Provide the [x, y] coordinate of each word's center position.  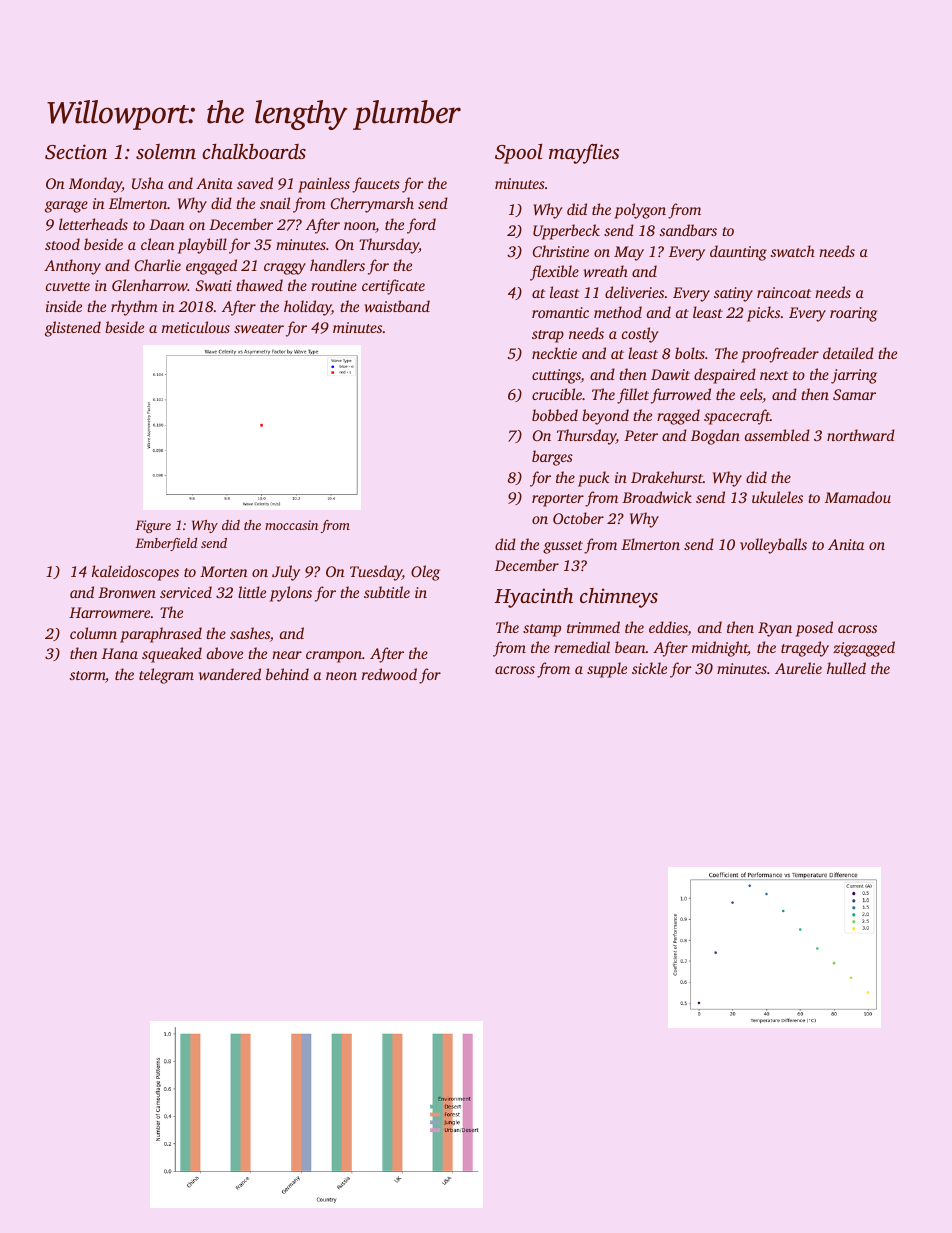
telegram [166, 676]
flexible [554, 273]
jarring [854, 376]
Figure [153, 526]
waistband [397, 306]
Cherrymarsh [372, 205]
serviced [186, 592]
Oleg [425, 573]
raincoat [784, 292]
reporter [558, 500]
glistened [73, 329]
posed [814, 629]
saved [255, 183]
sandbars [688, 230]
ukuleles [777, 497]
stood [62, 244]
